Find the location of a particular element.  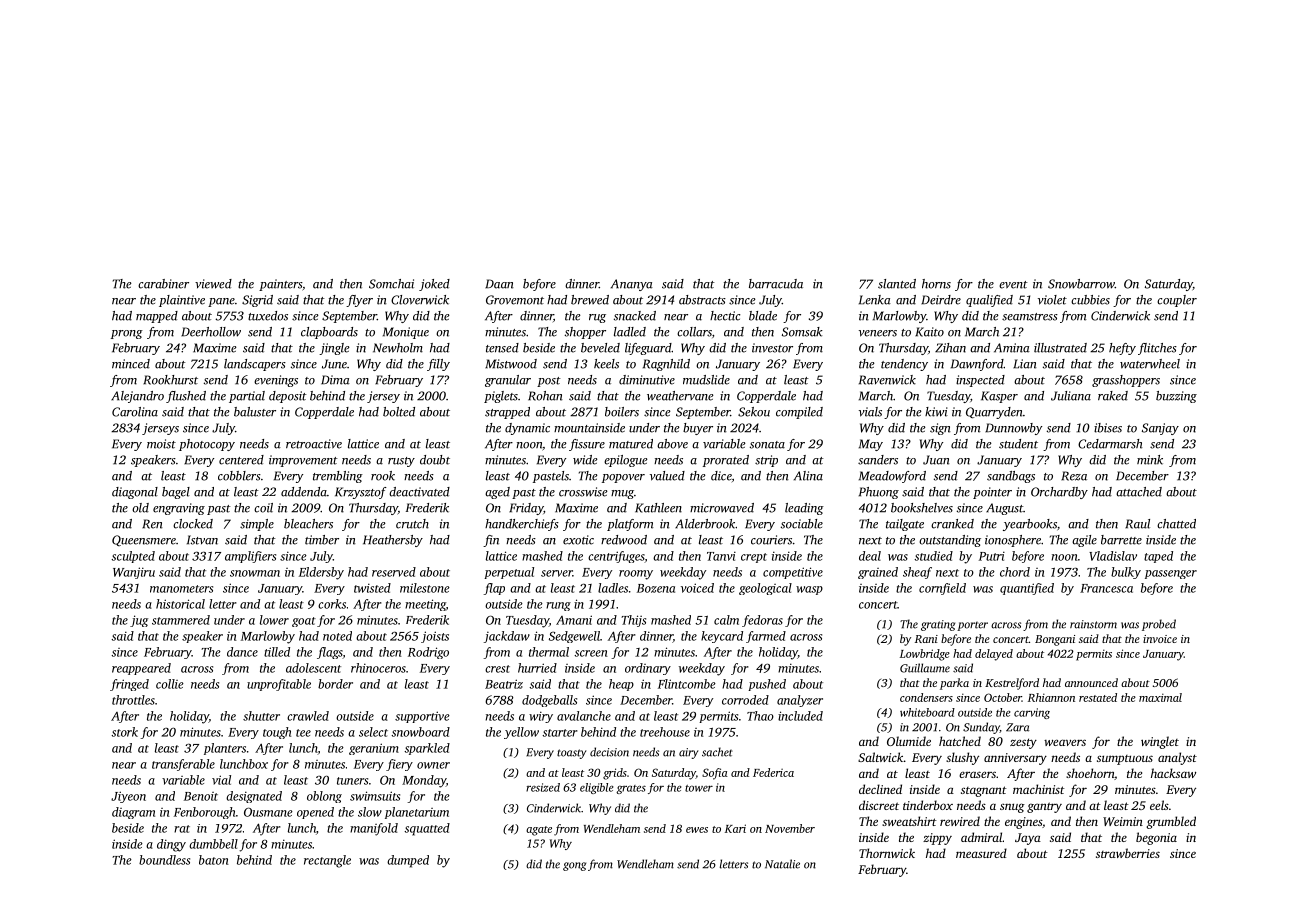

ibises is located at coordinates (1108, 428).
